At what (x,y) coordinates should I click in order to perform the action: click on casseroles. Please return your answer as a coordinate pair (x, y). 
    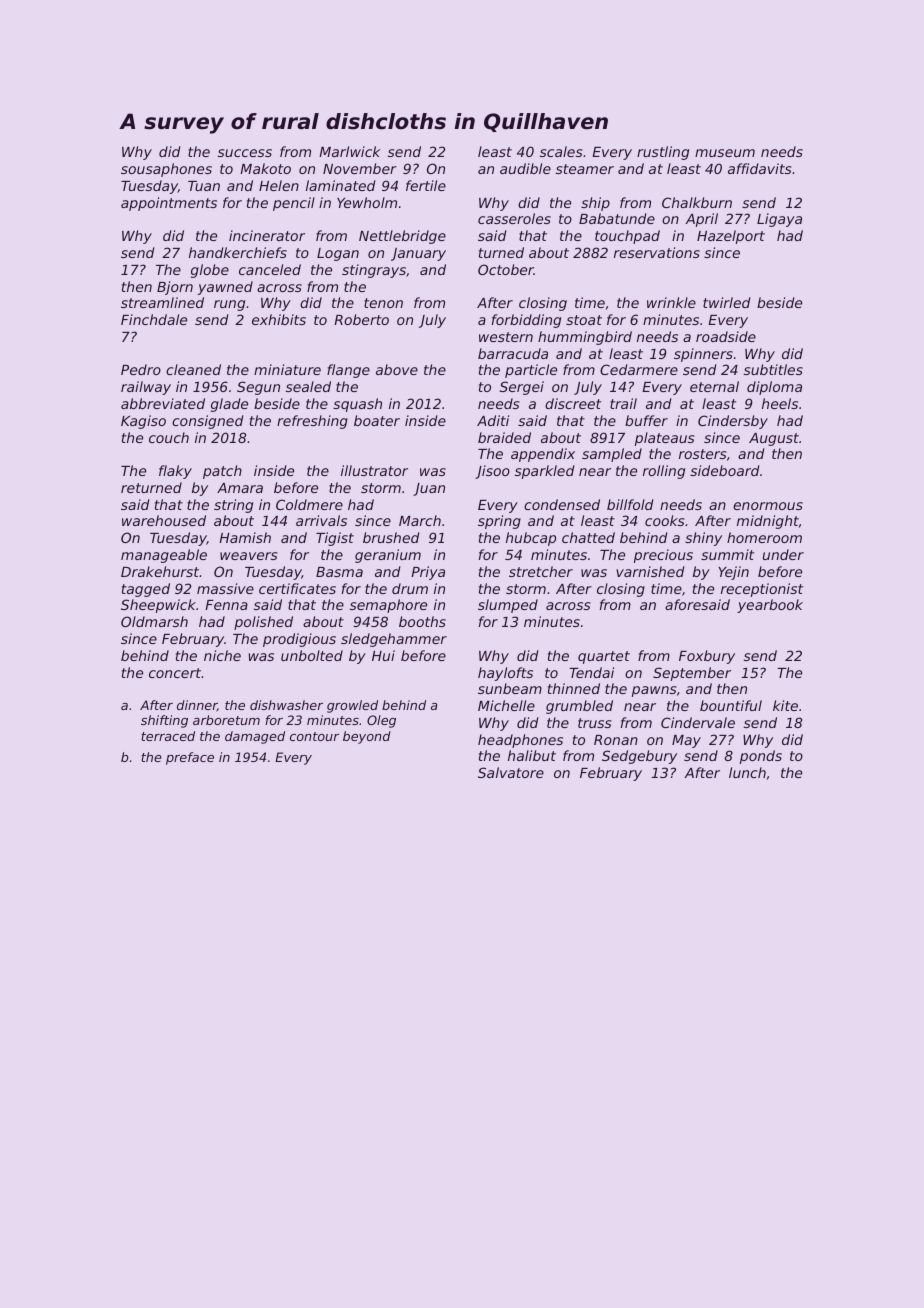
    Looking at the image, I should click on (514, 218).
